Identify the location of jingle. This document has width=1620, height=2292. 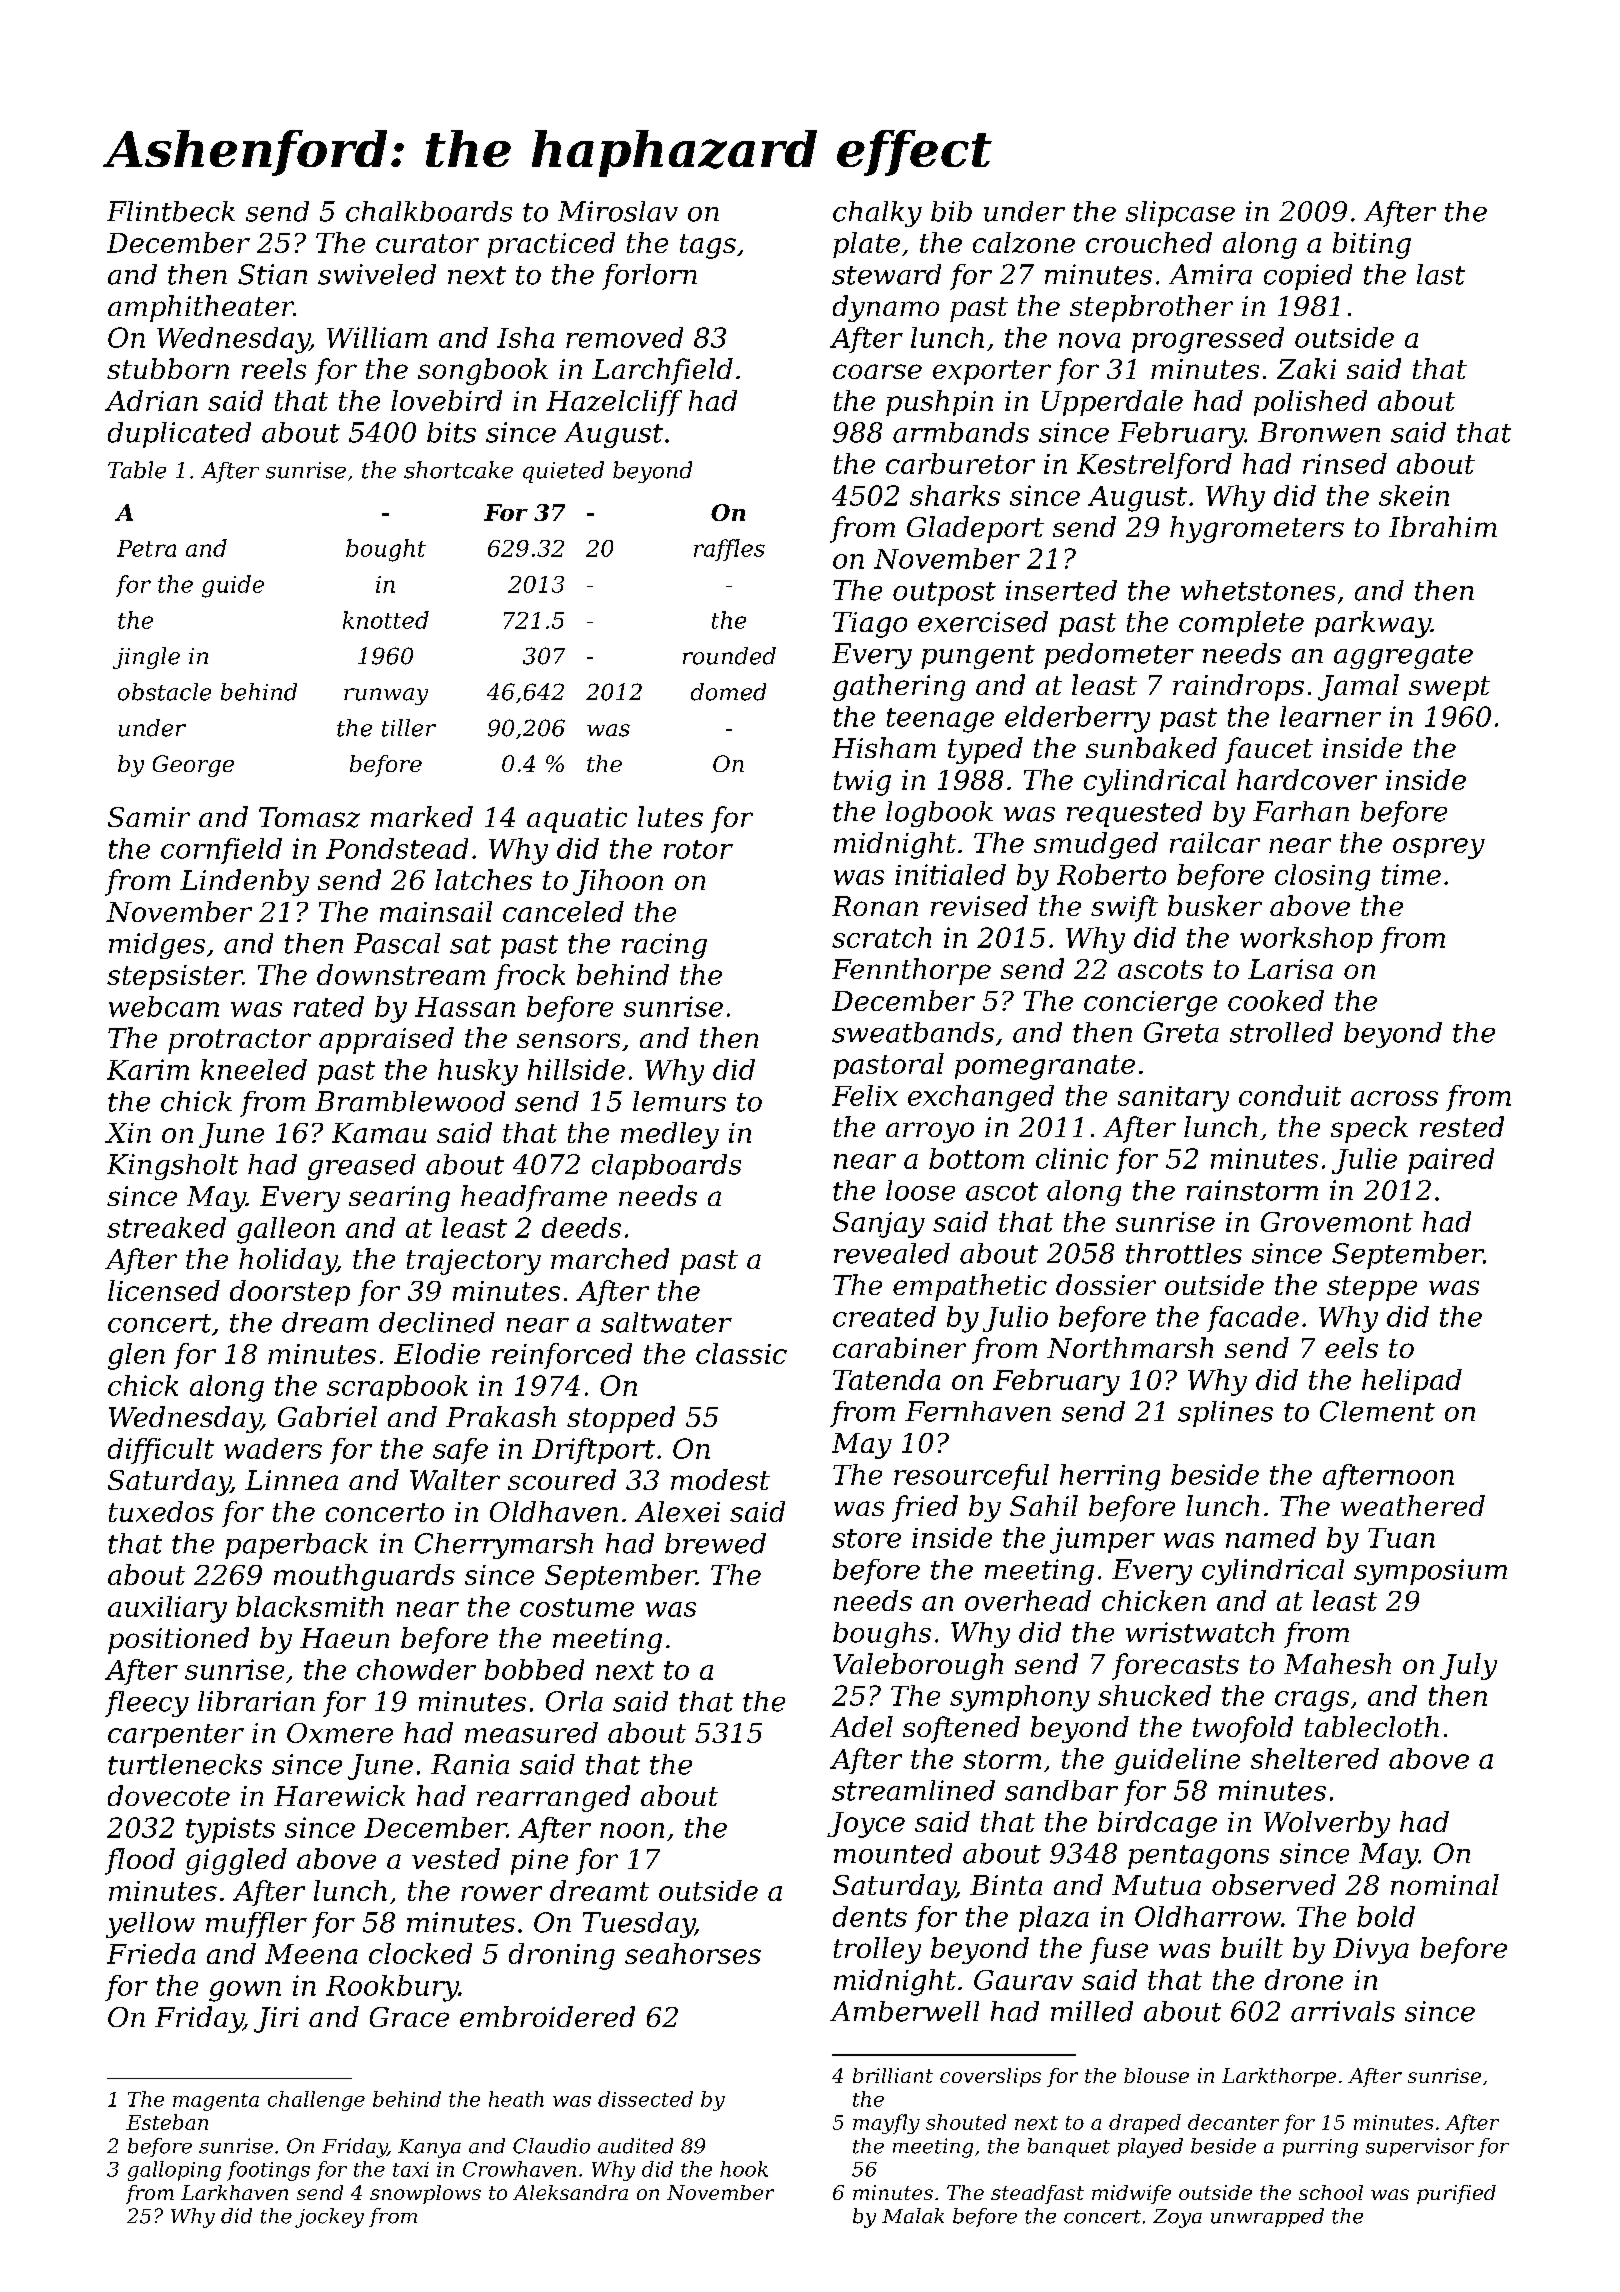
(146, 658).
